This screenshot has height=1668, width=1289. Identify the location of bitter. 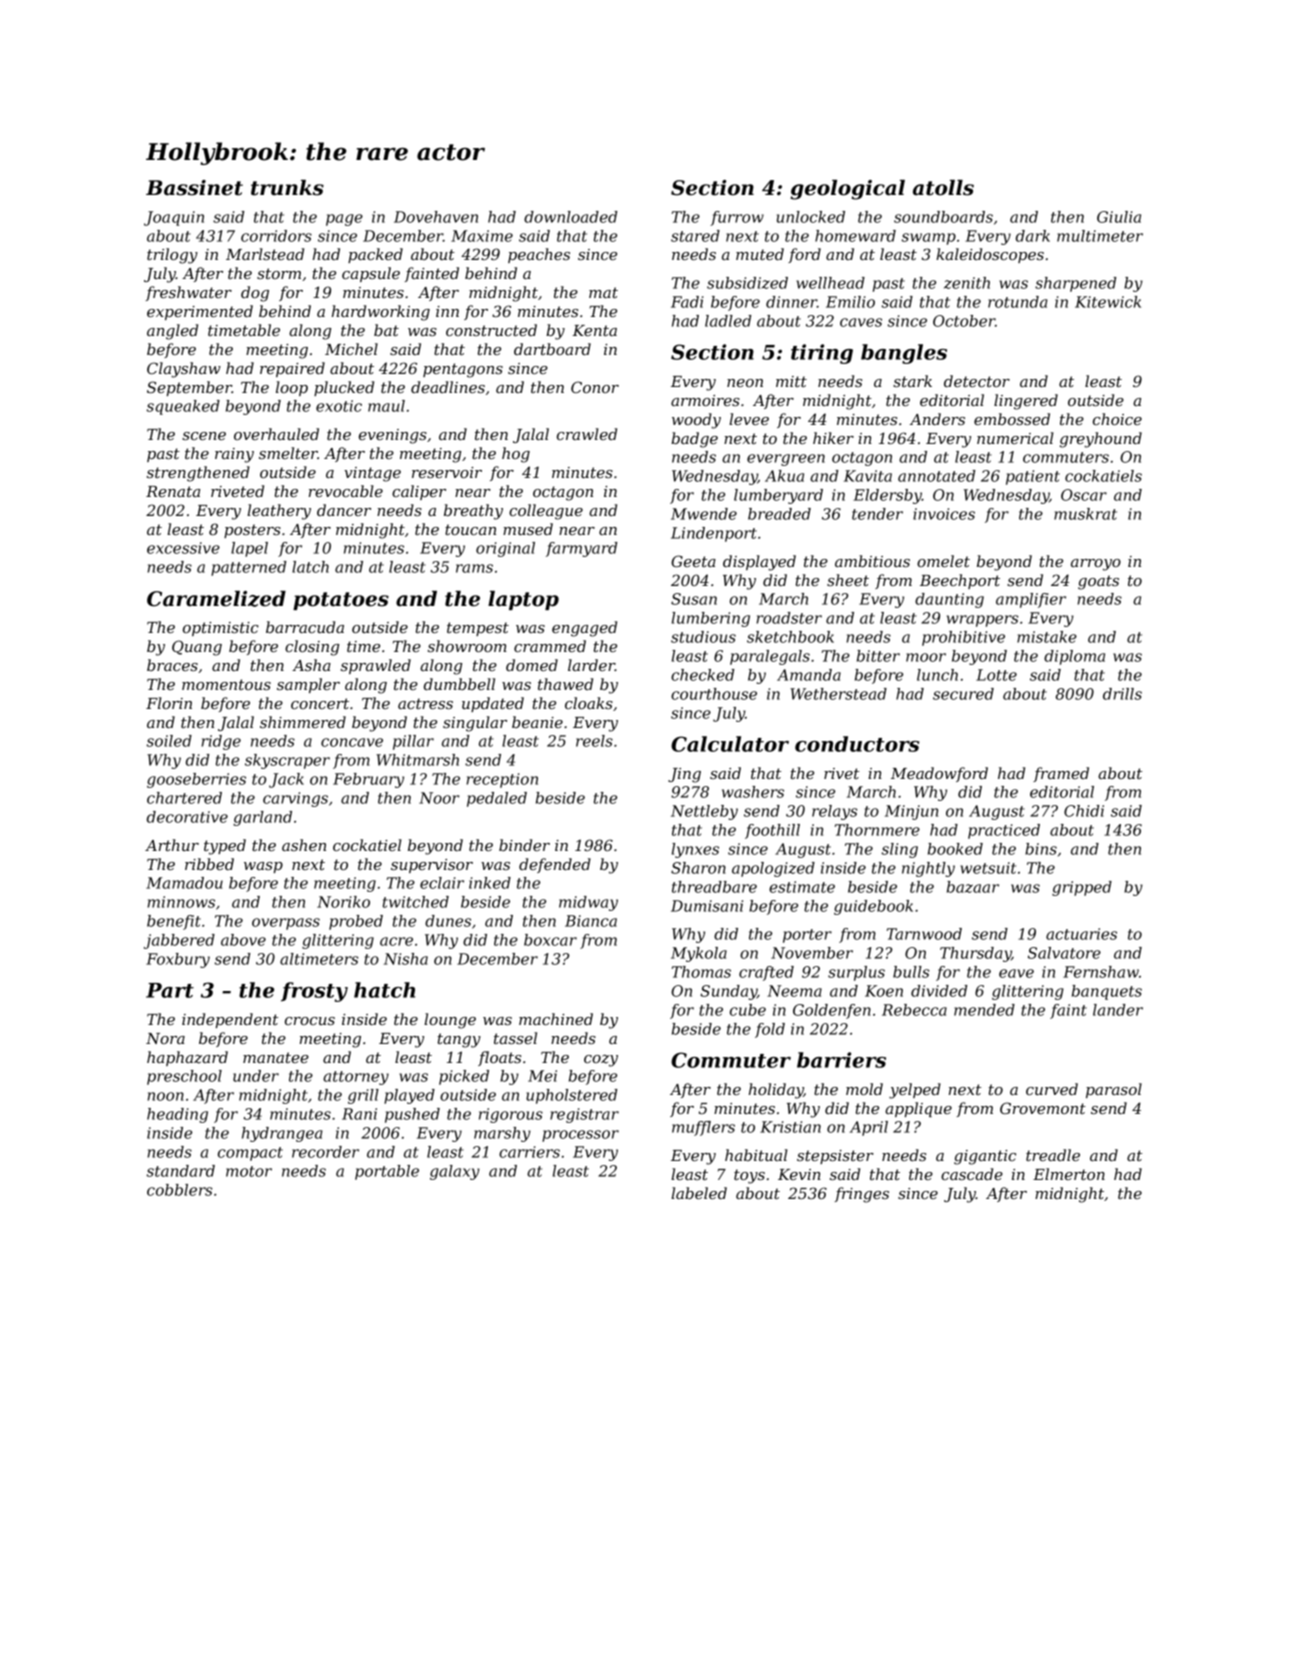
(878, 656).
